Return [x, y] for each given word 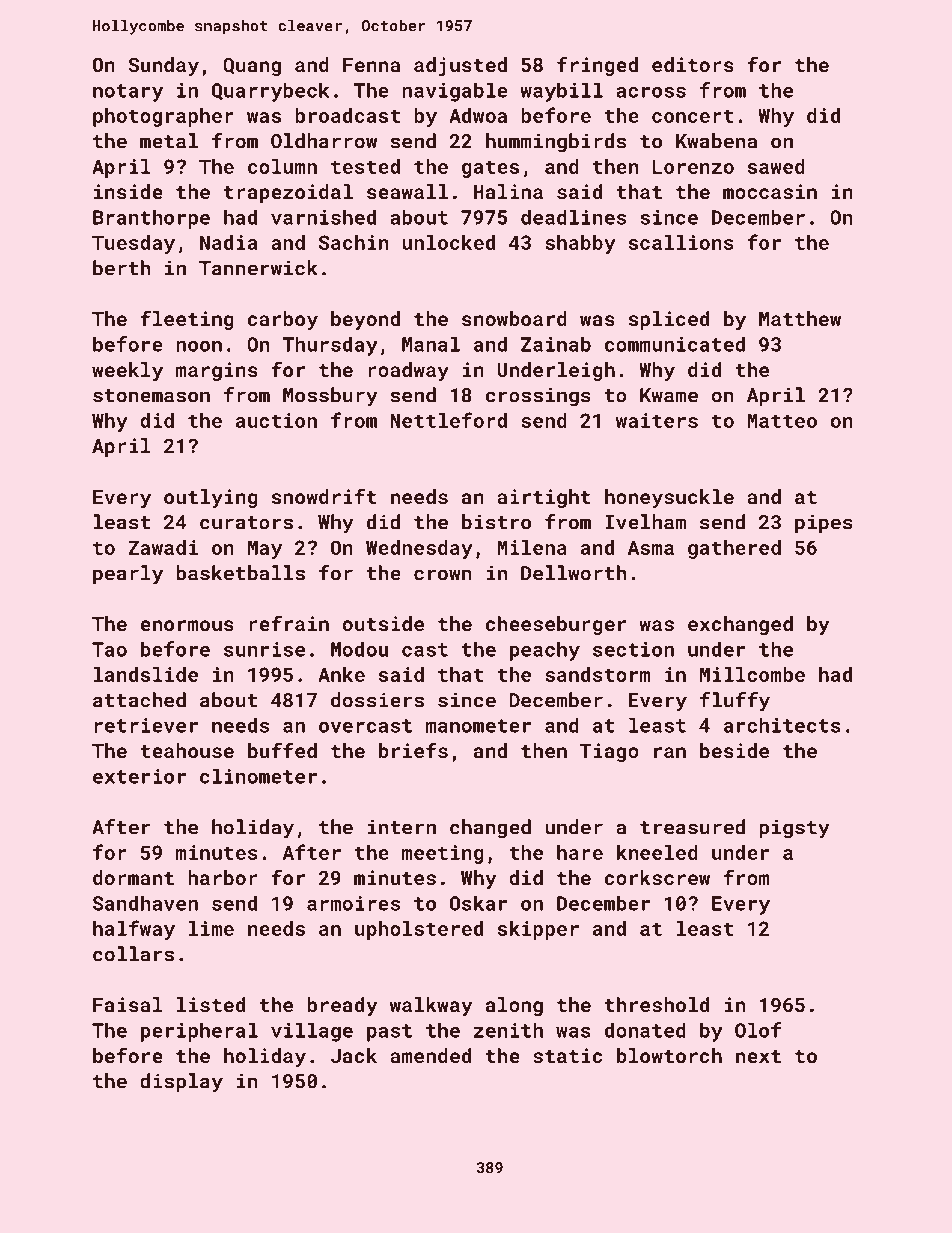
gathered [734, 549]
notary [128, 93]
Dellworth [573, 573]
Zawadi [163, 547]
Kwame [669, 395]
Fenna [371, 65]
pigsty [794, 829]
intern [402, 827]
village [312, 1032]
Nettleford [448, 420]
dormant [133, 877]
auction [276, 420]
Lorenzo [693, 166]
